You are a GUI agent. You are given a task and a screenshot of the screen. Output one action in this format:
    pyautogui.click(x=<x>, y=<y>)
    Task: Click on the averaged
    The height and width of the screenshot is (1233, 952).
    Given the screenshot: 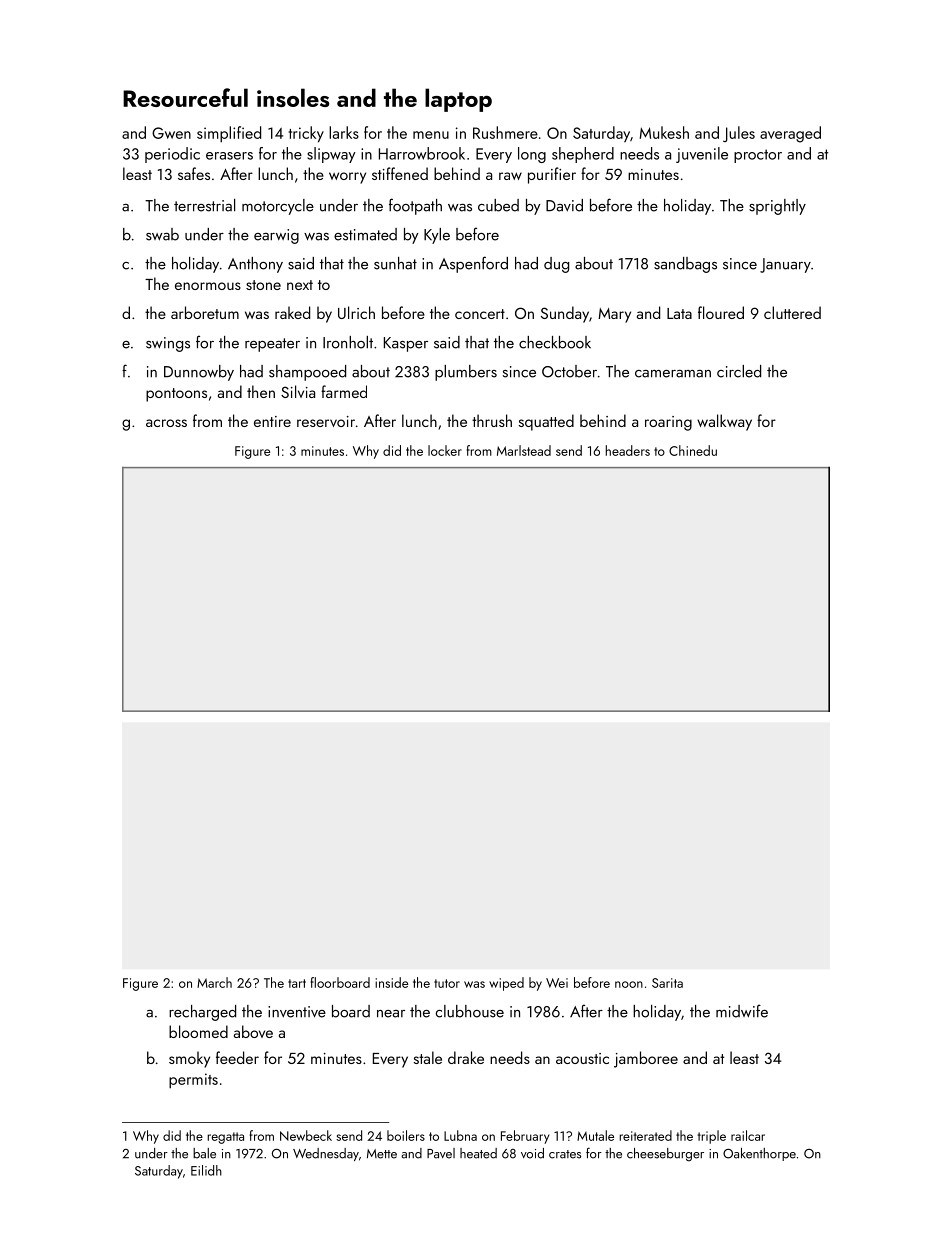 What is the action you would take?
    pyautogui.click(x=790, y=134)
